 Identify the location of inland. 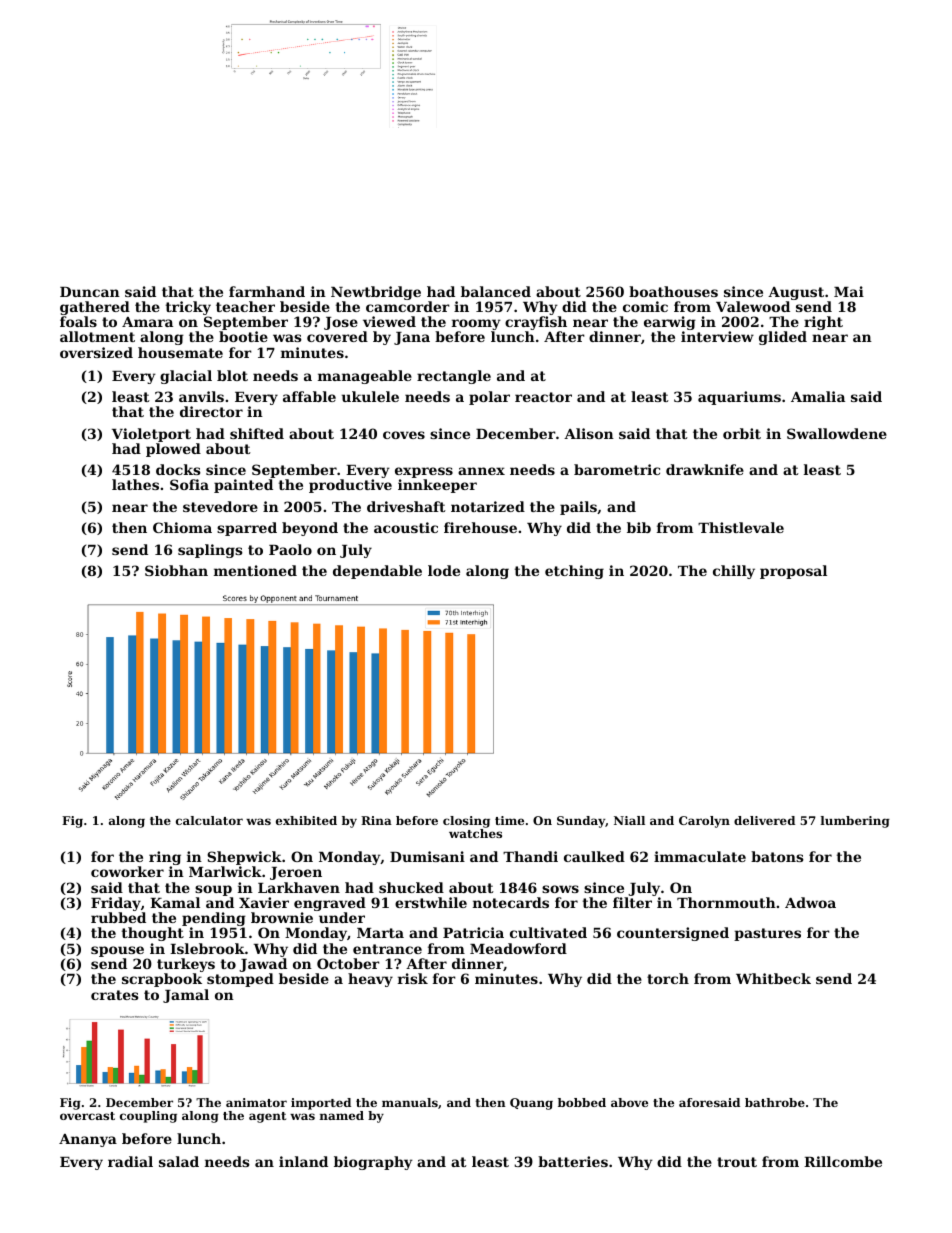
(303, 1161).
